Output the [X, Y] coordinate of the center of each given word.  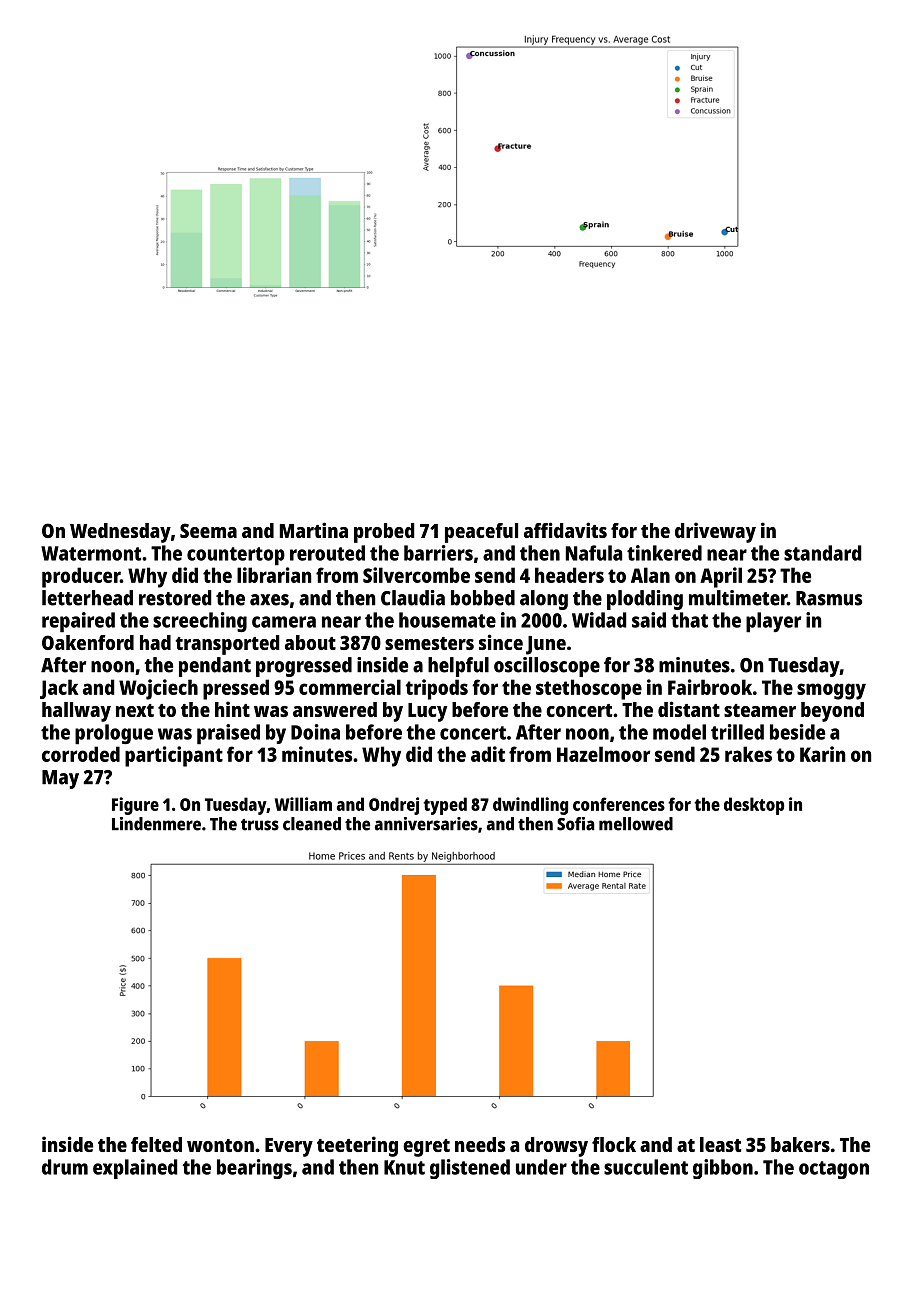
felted [156, 1144]
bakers [800, 1144]
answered [335, 709]
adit [488, 754]
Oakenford [88, 642]
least [720, 1144]
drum [65, 1167]
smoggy [831, 691]
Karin [823, 754]
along [544, 600]
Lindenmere [156, 824]
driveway [715, 532]
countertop [236, 556]
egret [426, 1148]
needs [480, 1144]
